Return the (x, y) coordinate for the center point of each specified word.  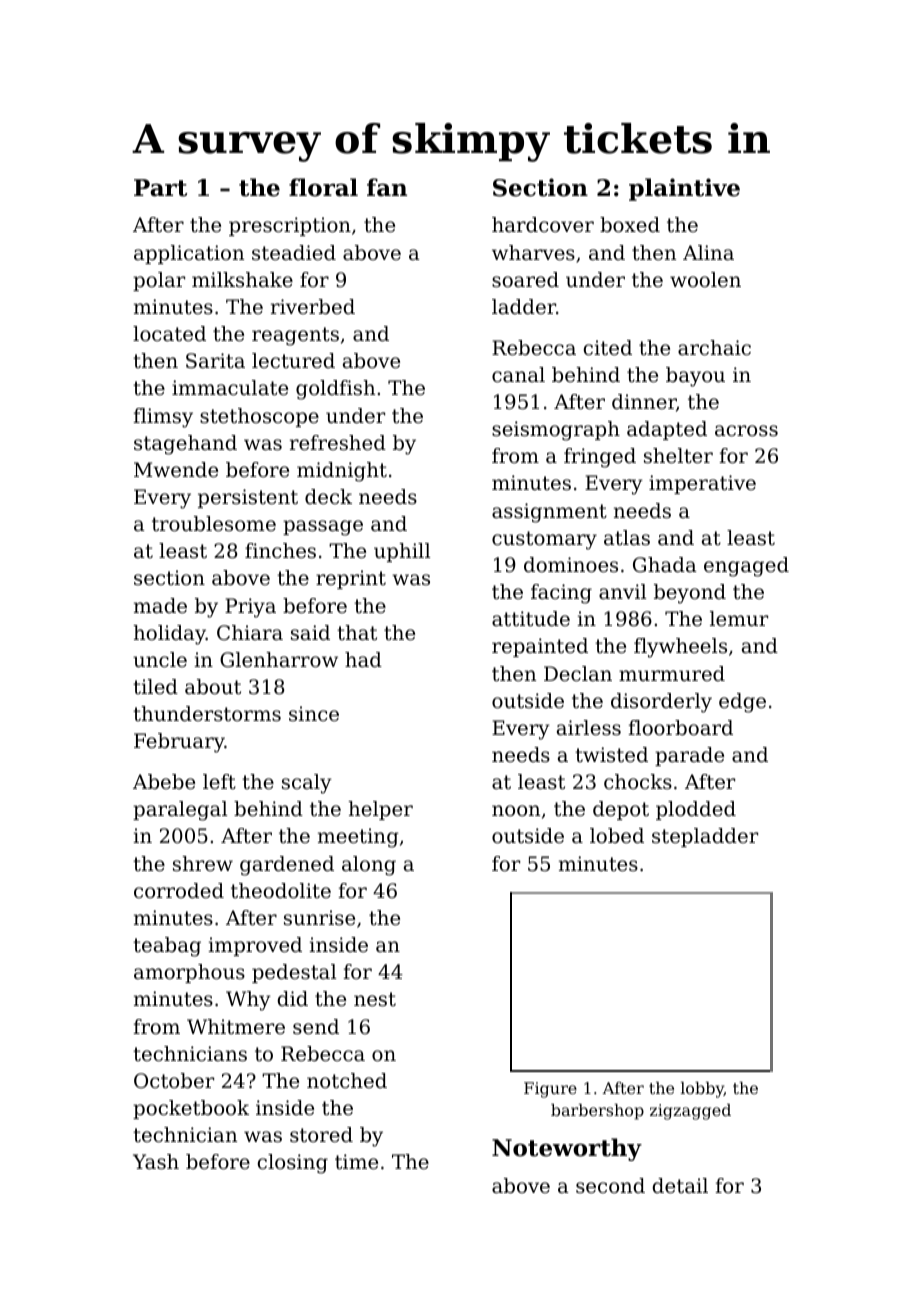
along (369, 866)
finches (280, 551)
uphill (402, 552)
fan (387, 187)
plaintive (684, 189)
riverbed (313, 307)
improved (255, 946)
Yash (156, 1162)
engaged (746, 567)
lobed (617, 836)
